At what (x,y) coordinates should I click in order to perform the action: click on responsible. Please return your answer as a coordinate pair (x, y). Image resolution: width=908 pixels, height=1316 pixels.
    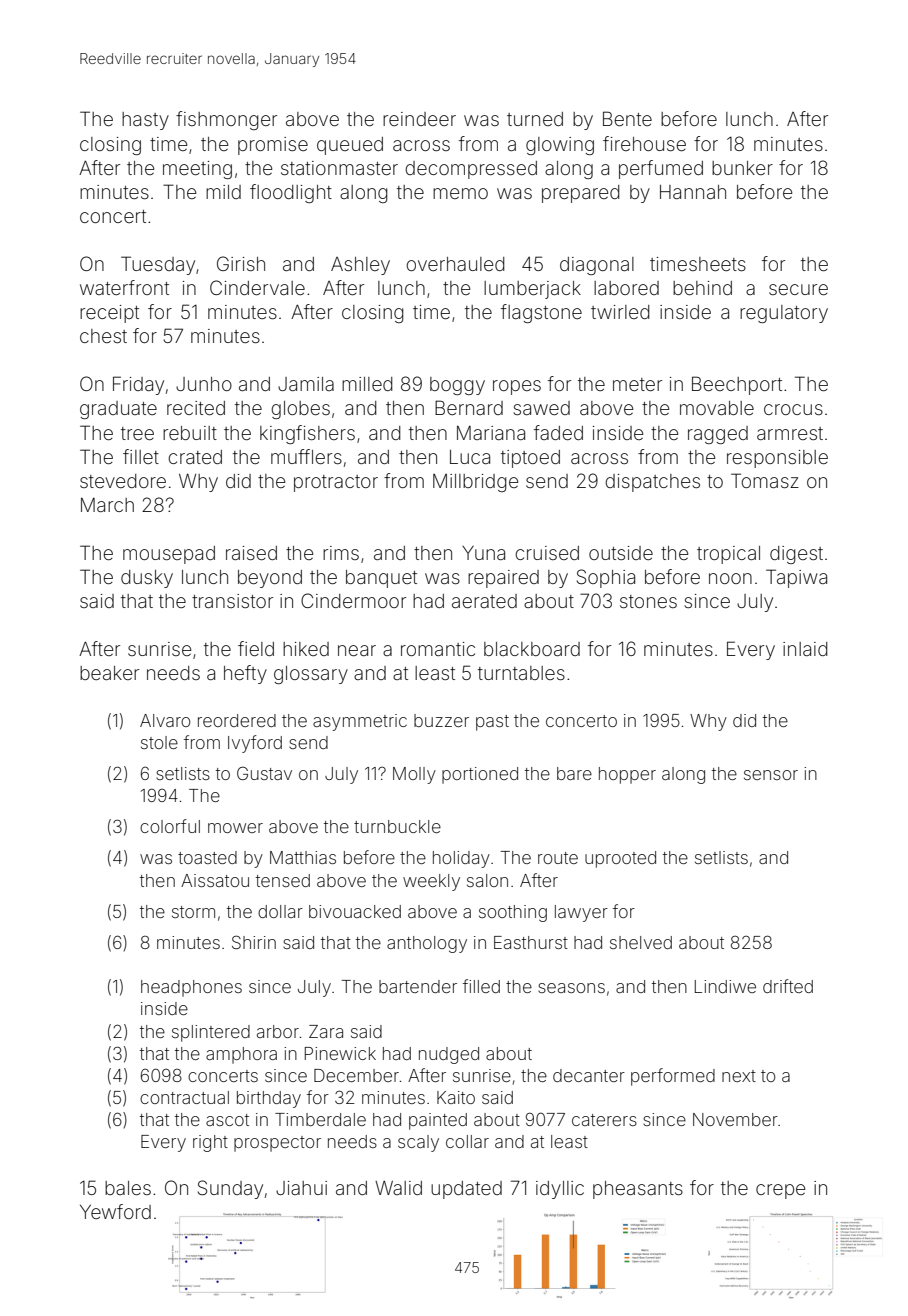
    Looking at the image, I should click on (777, 459).
